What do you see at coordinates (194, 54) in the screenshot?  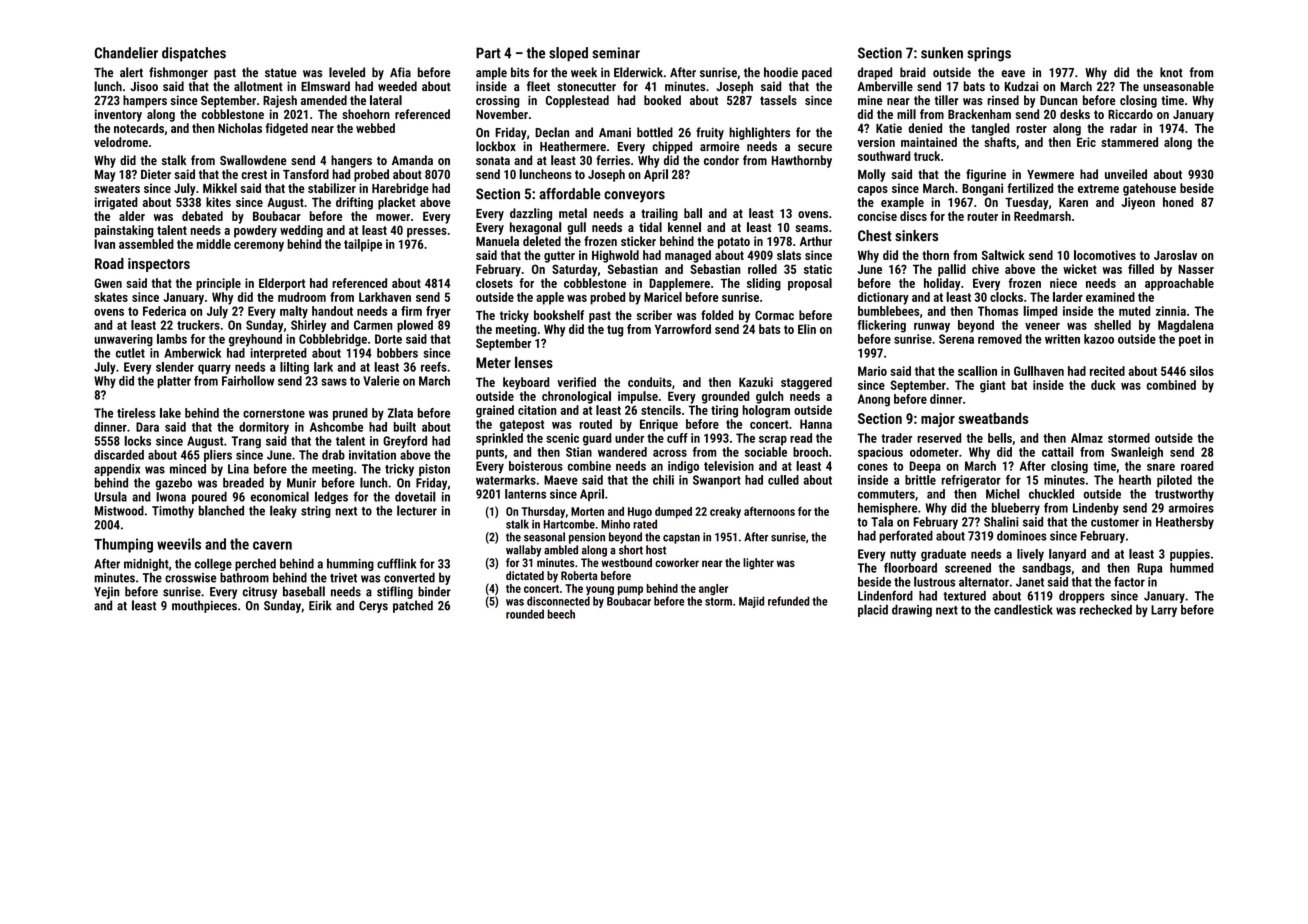 I see `dispatches` at bounding box center [194, 54].
